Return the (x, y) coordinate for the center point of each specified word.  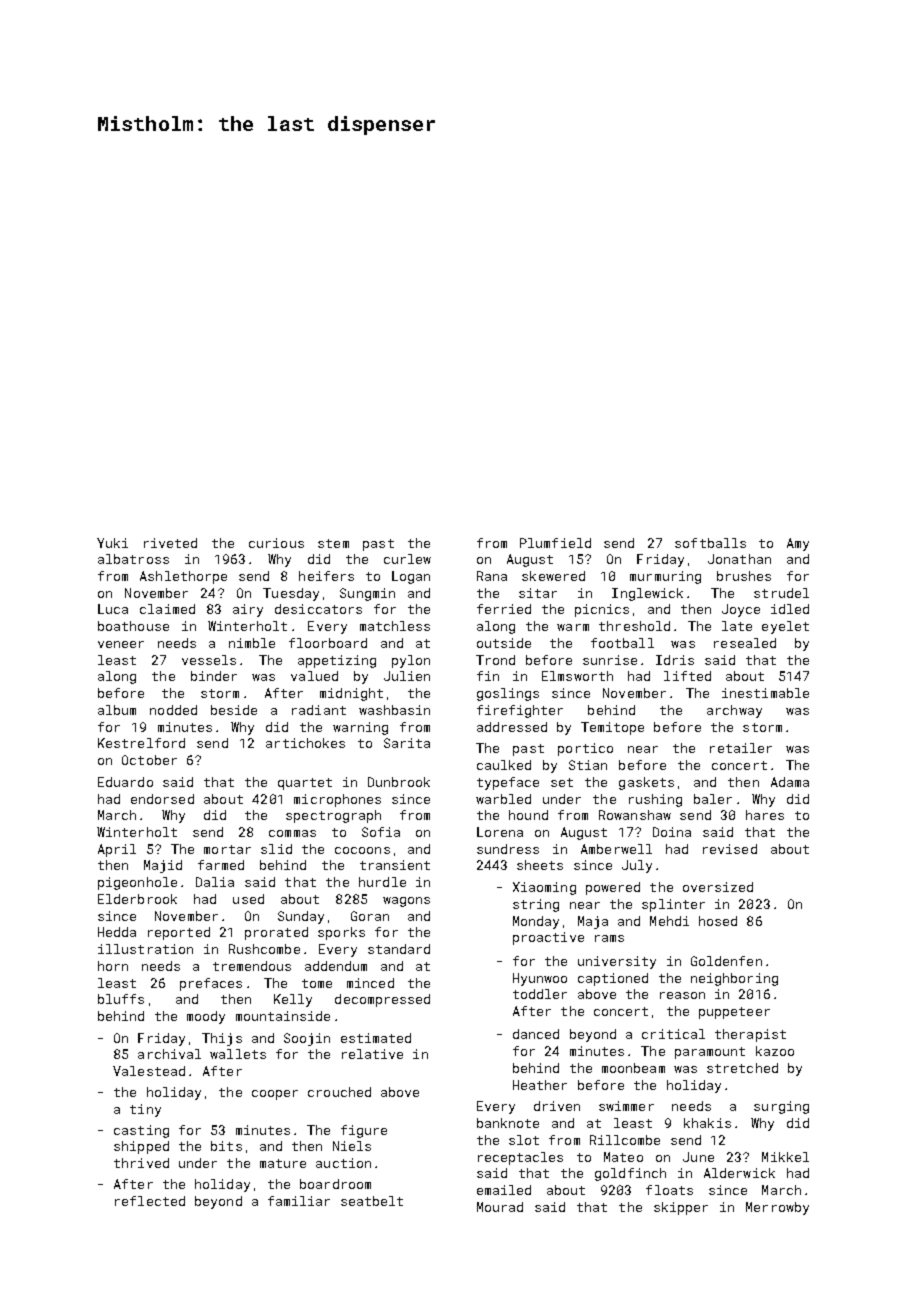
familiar (299, 1201)
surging (781, 1107)
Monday (536, 922)
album (117, 710)
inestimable (765, 693)
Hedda (117, 932)
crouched (339, 1092)
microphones (337, 800)
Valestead (149, 1071)
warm (573, 627)
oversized (718, 887)
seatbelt (372, 1201)
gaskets (646, 783)
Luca (113, 609)
